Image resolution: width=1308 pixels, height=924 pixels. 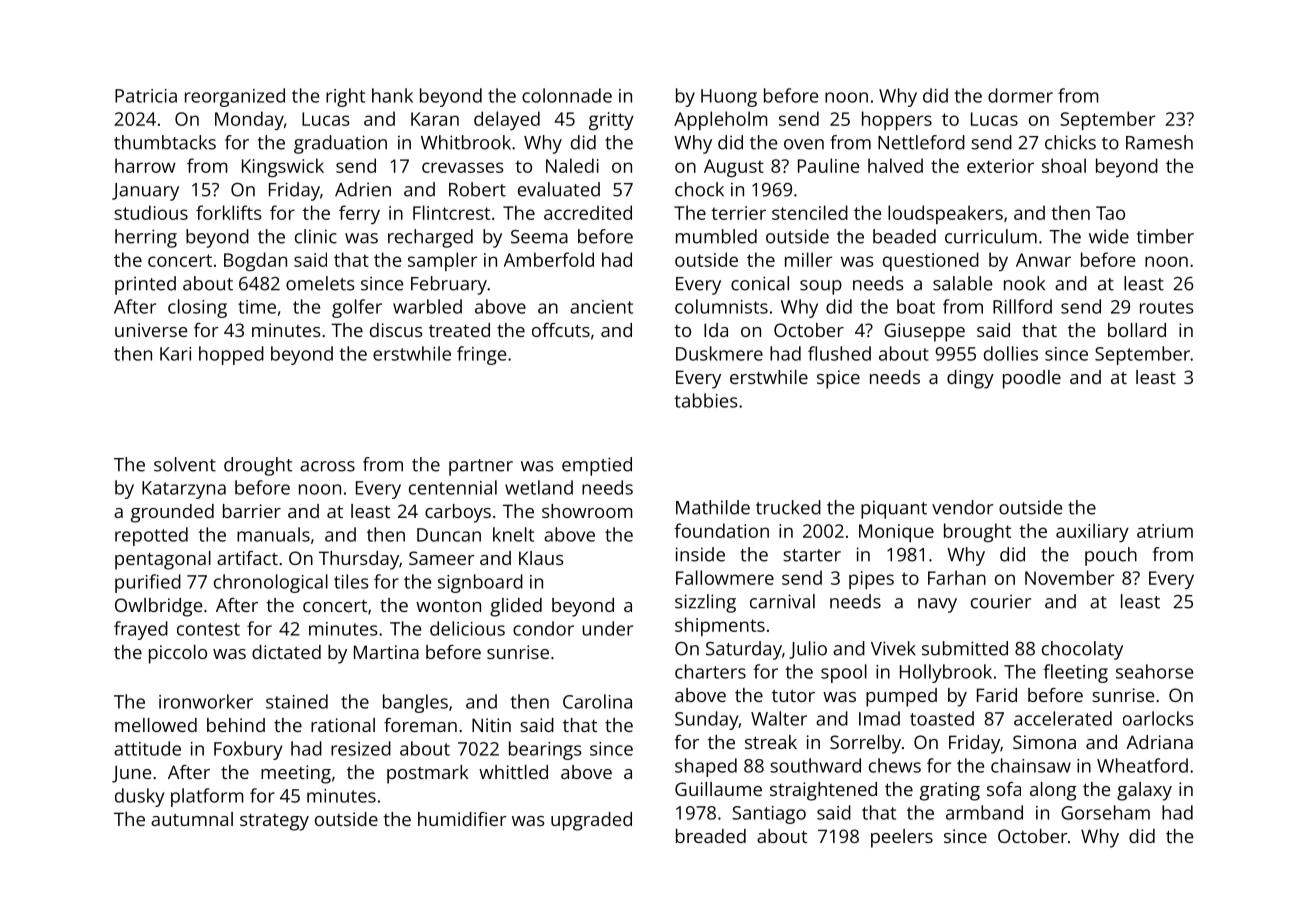 What do you see at coordinates (572, 165) in the screenshot?
I see `Naledi` at bounding box center [572, 165].
